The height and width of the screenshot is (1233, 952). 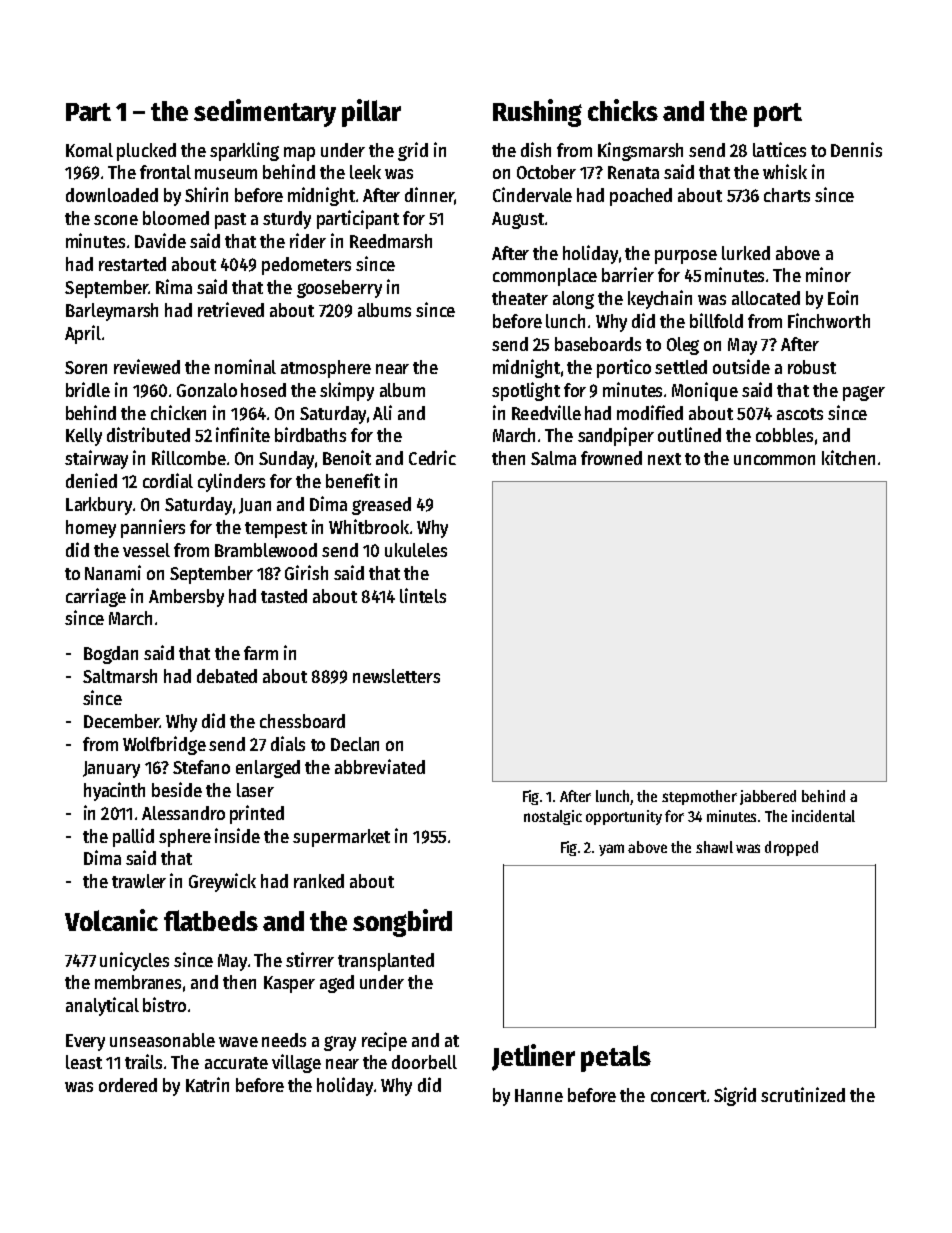 I want to click on jabbered, so click(x=768, y=797).
